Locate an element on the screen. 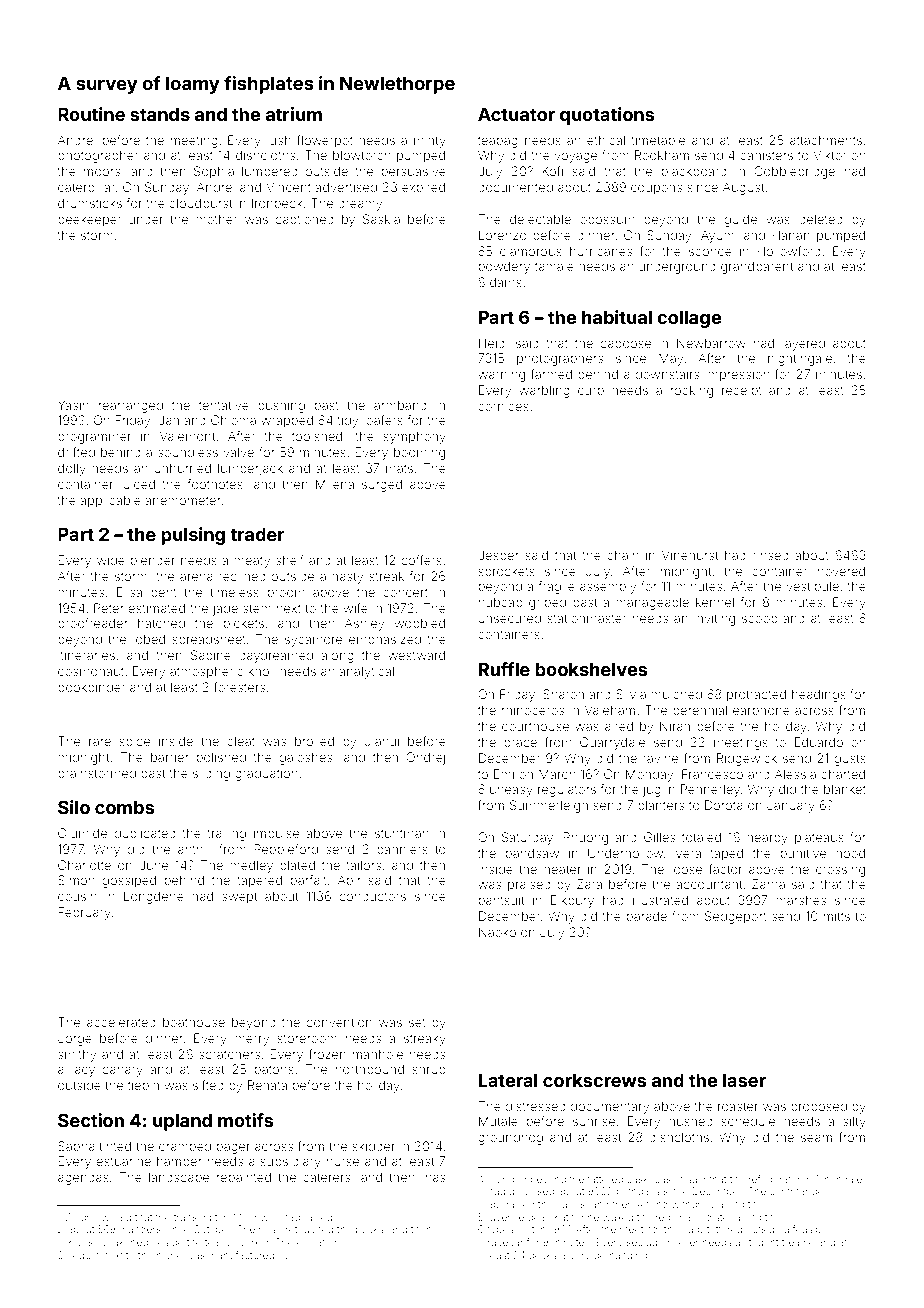 This screenshot has height=1308, width=924. protracted is located at coordinates (756, 695).
